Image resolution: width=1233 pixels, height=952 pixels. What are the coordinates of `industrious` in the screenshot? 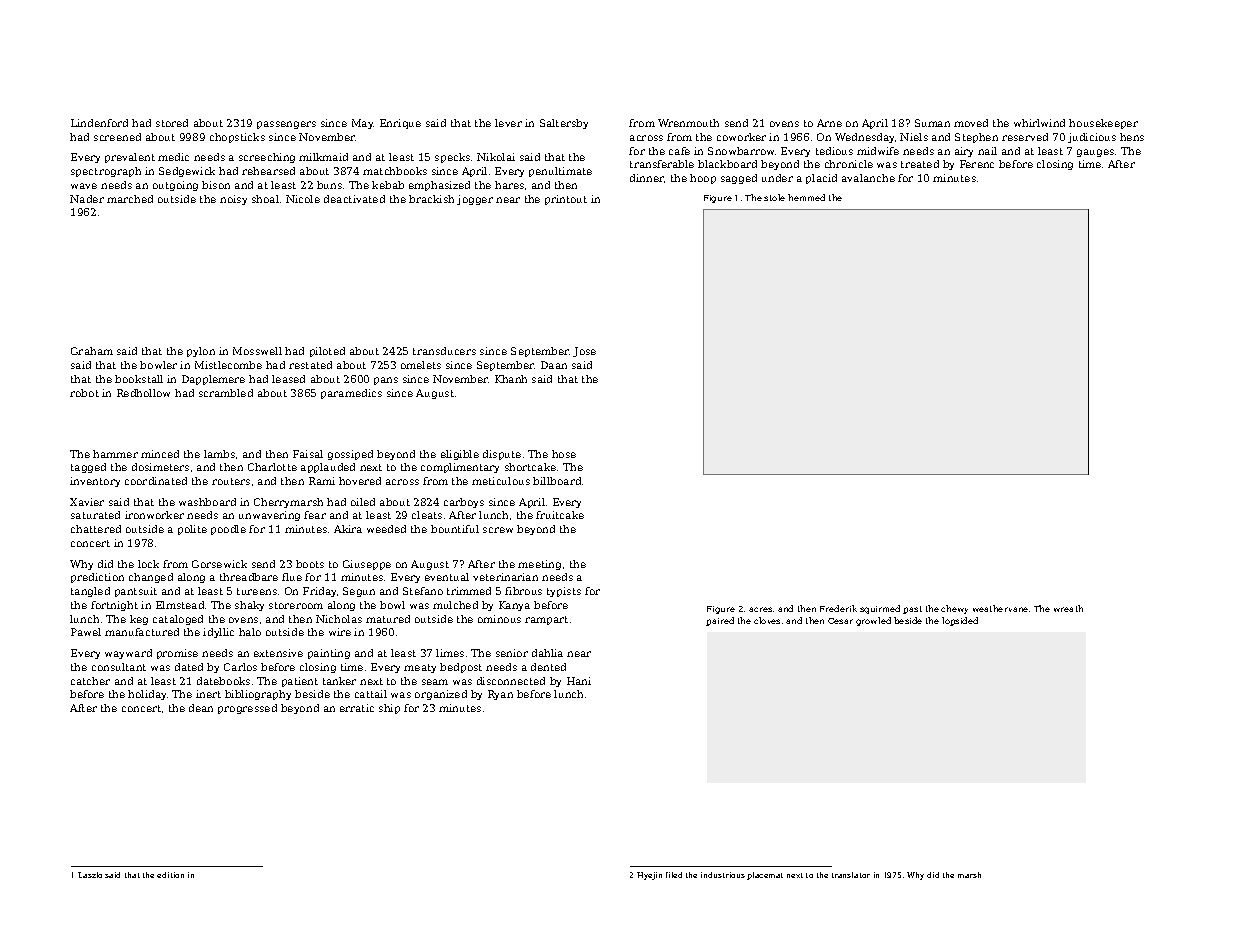 It's located at (723, 875).
